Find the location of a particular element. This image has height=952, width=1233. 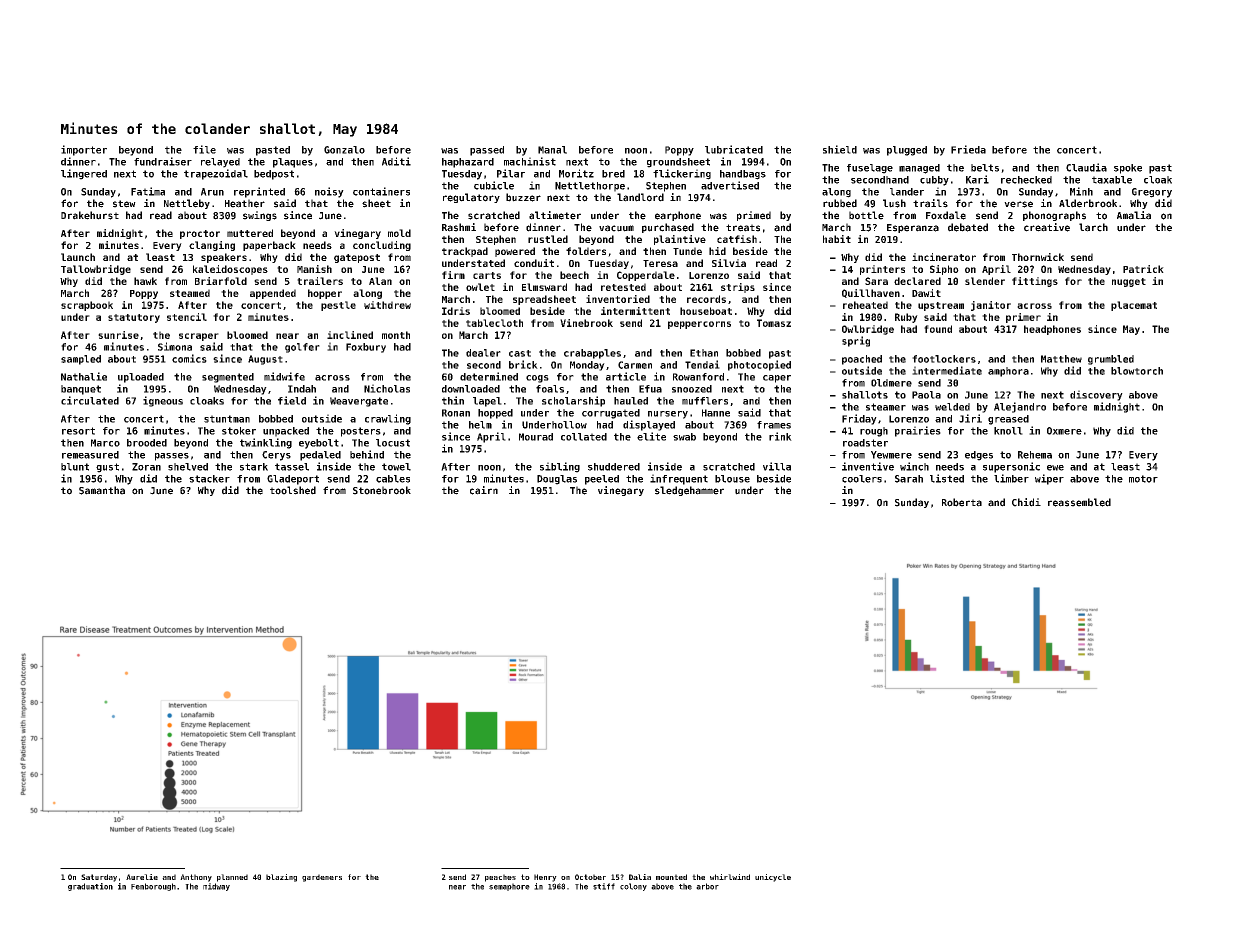

sledgehammer is located at coordinates (689, 491).
